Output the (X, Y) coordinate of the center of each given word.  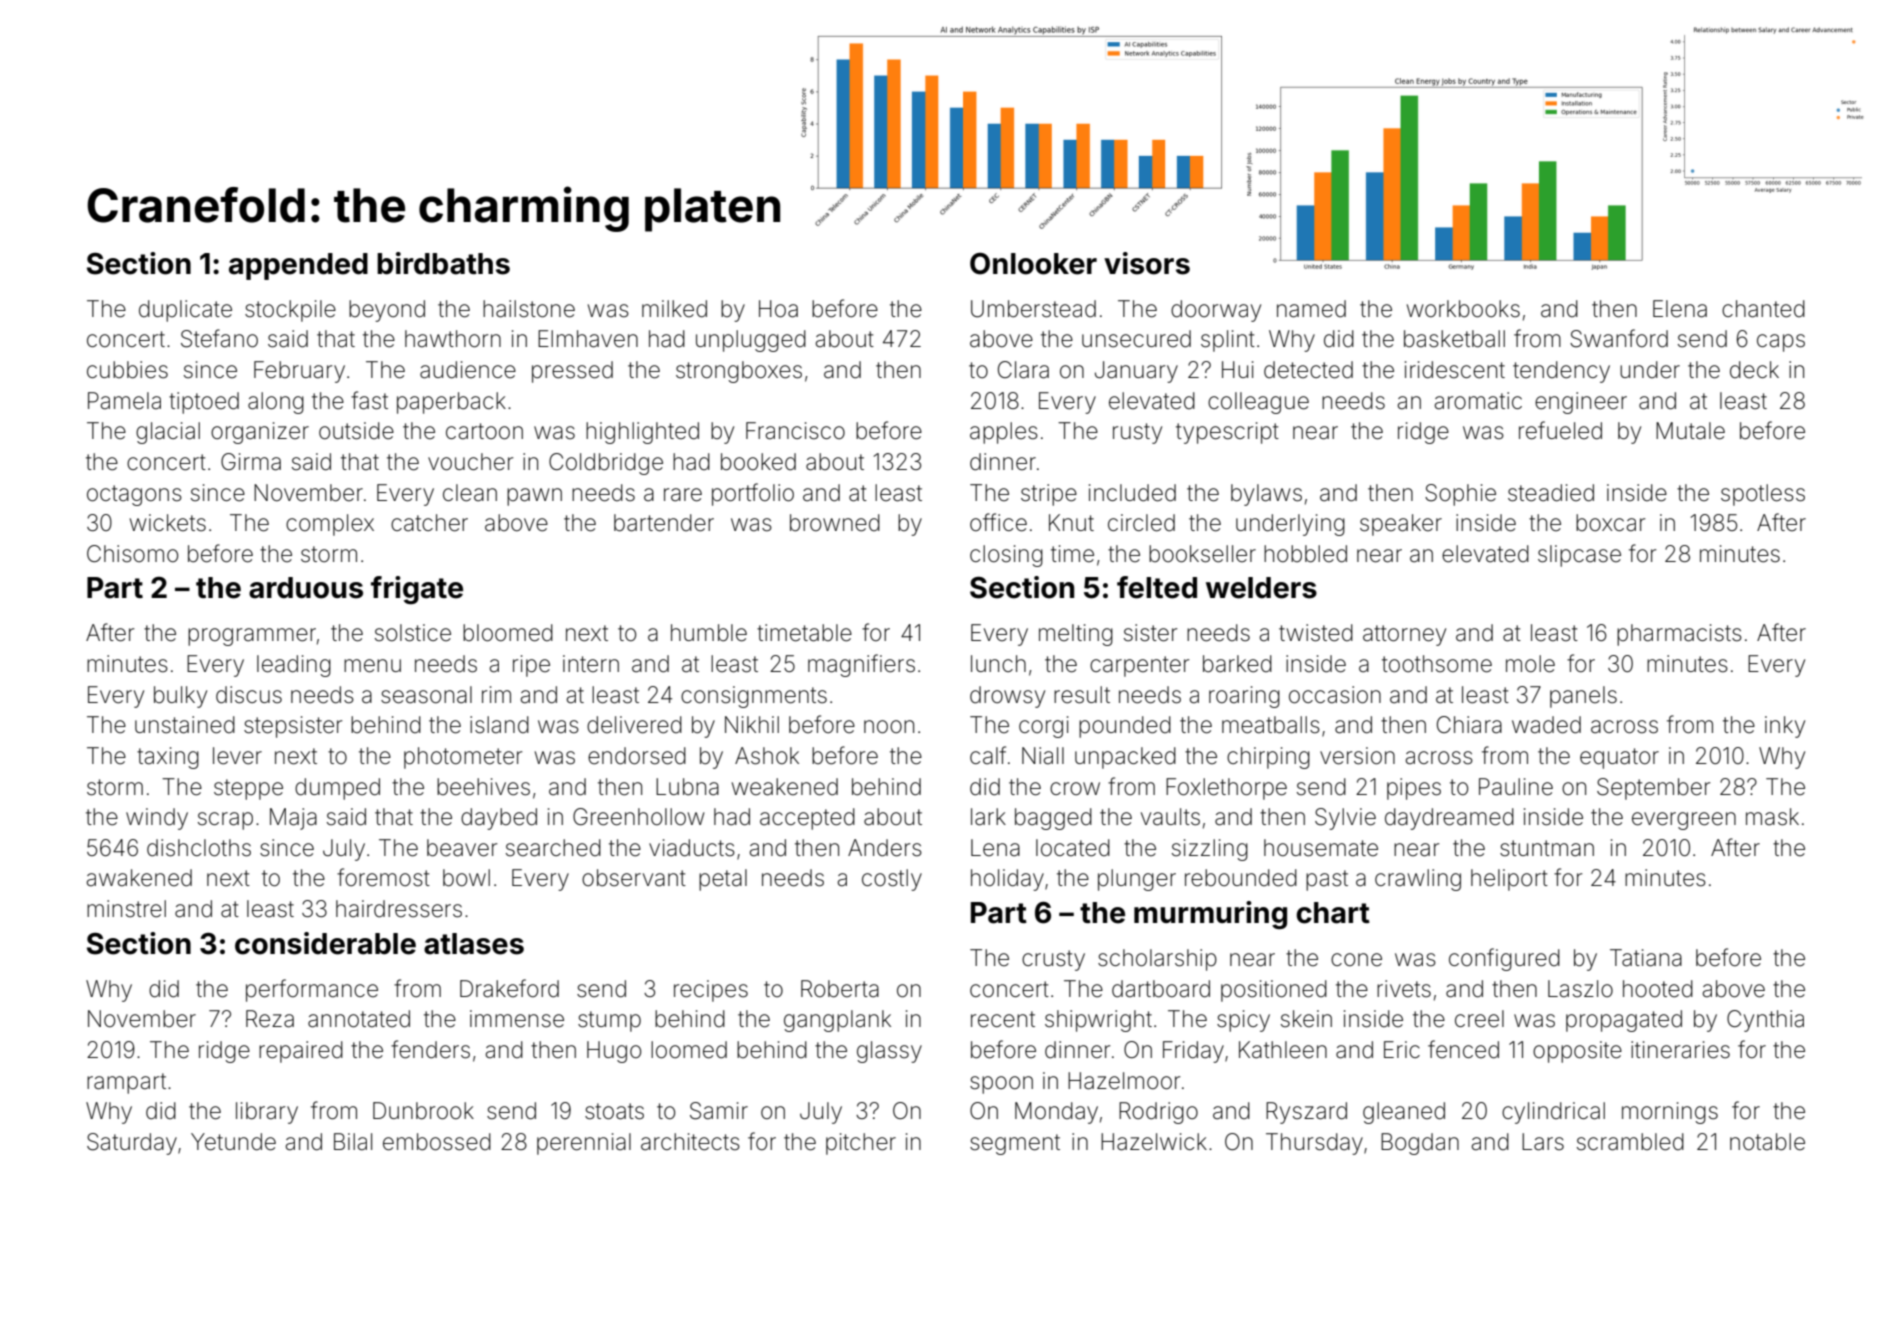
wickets (168, 523)
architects (690, 1142)
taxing (168, 758)
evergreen (1684, 821)
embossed (437, 1142)
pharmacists (1679, 635)
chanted (1763, 309)
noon (889, 727)
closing (1006, 556)
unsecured (1136, 339)
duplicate (185, 311)
